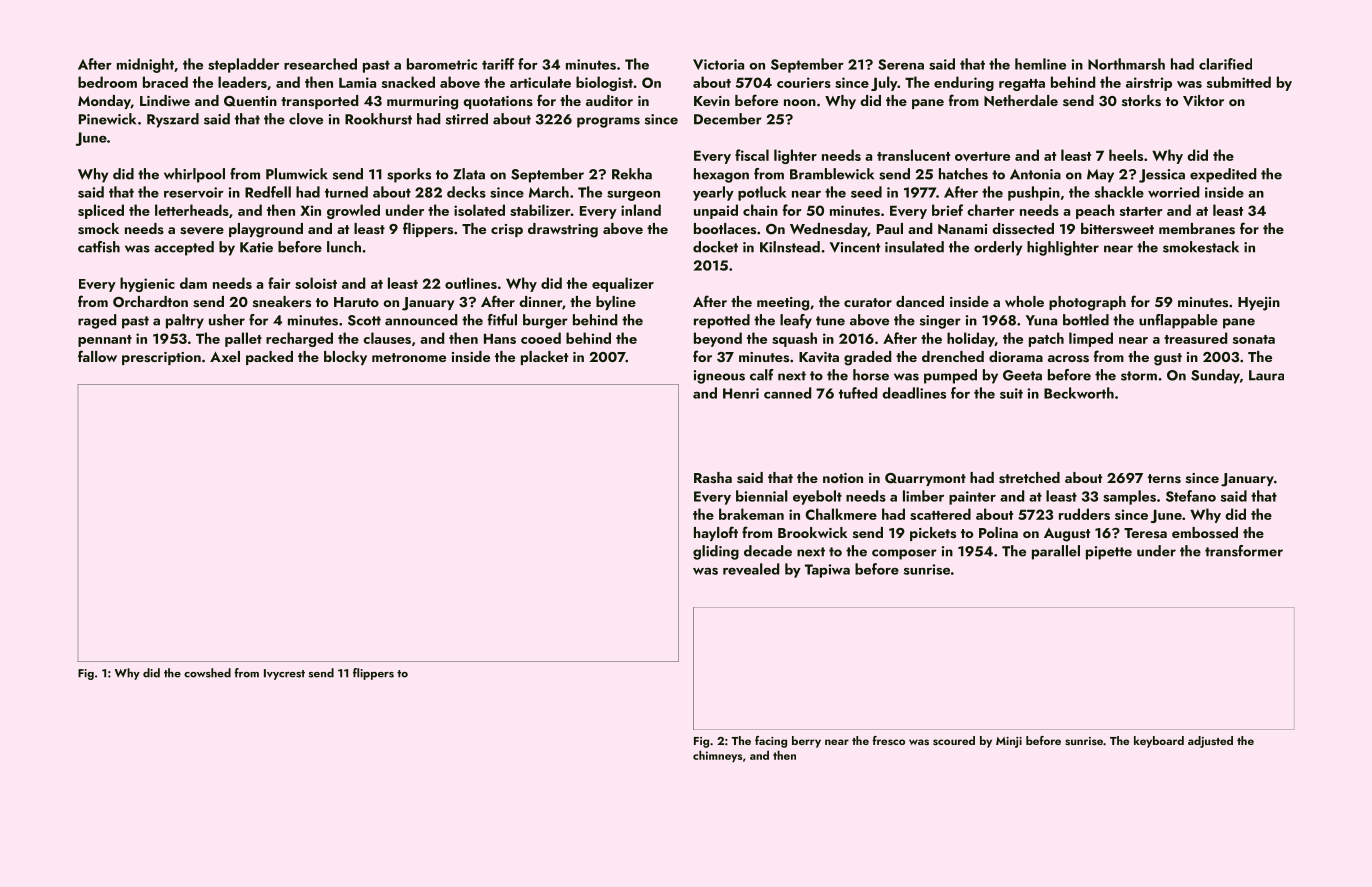 The image size is (1372, 887). What do you see at coordinates (713, 478) in the page?
I see `Rasha` at bounding box center [713, 478].
